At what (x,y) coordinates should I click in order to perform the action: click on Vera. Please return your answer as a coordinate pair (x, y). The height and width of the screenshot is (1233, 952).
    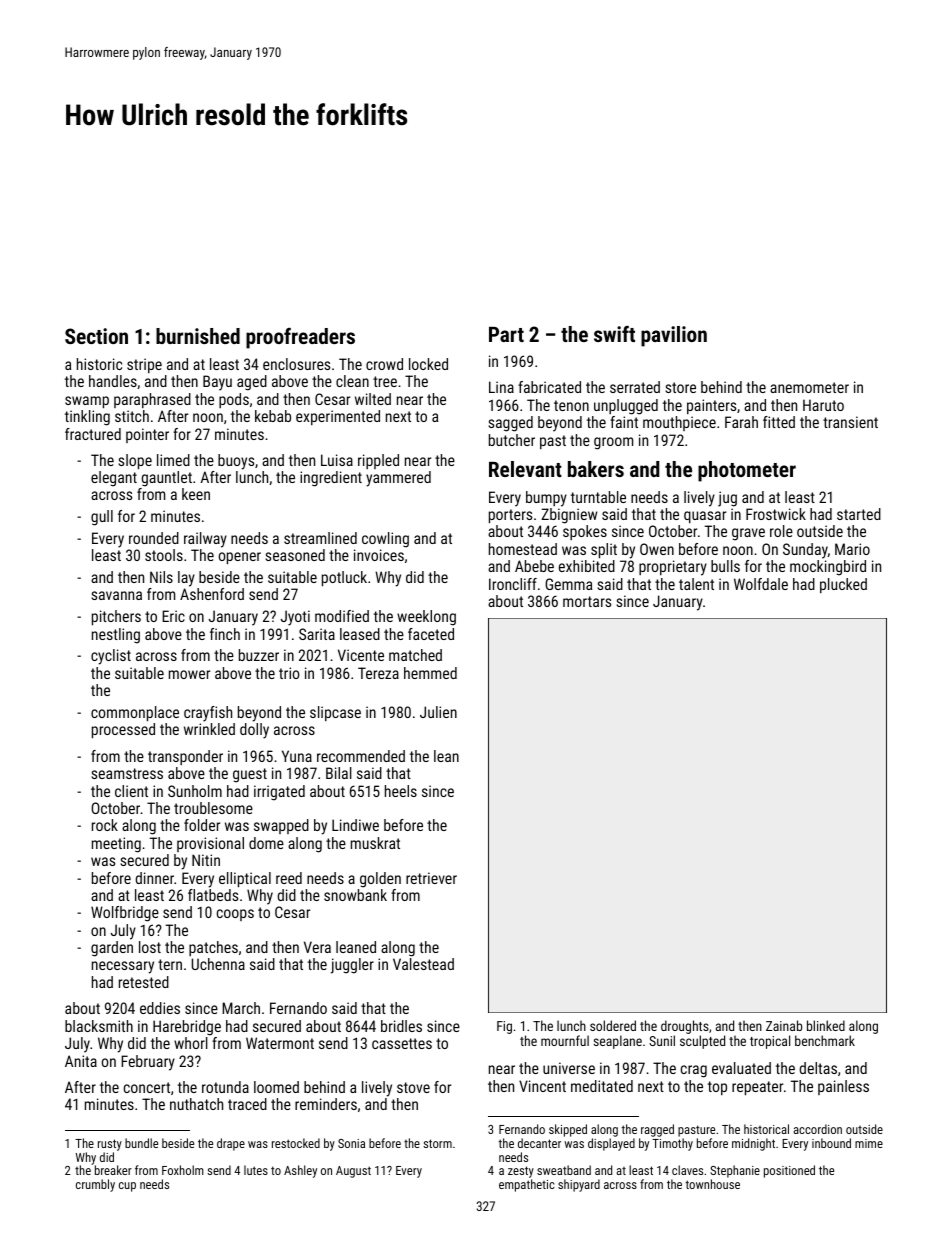
    Looking at the image, I should click on (317, 947).
